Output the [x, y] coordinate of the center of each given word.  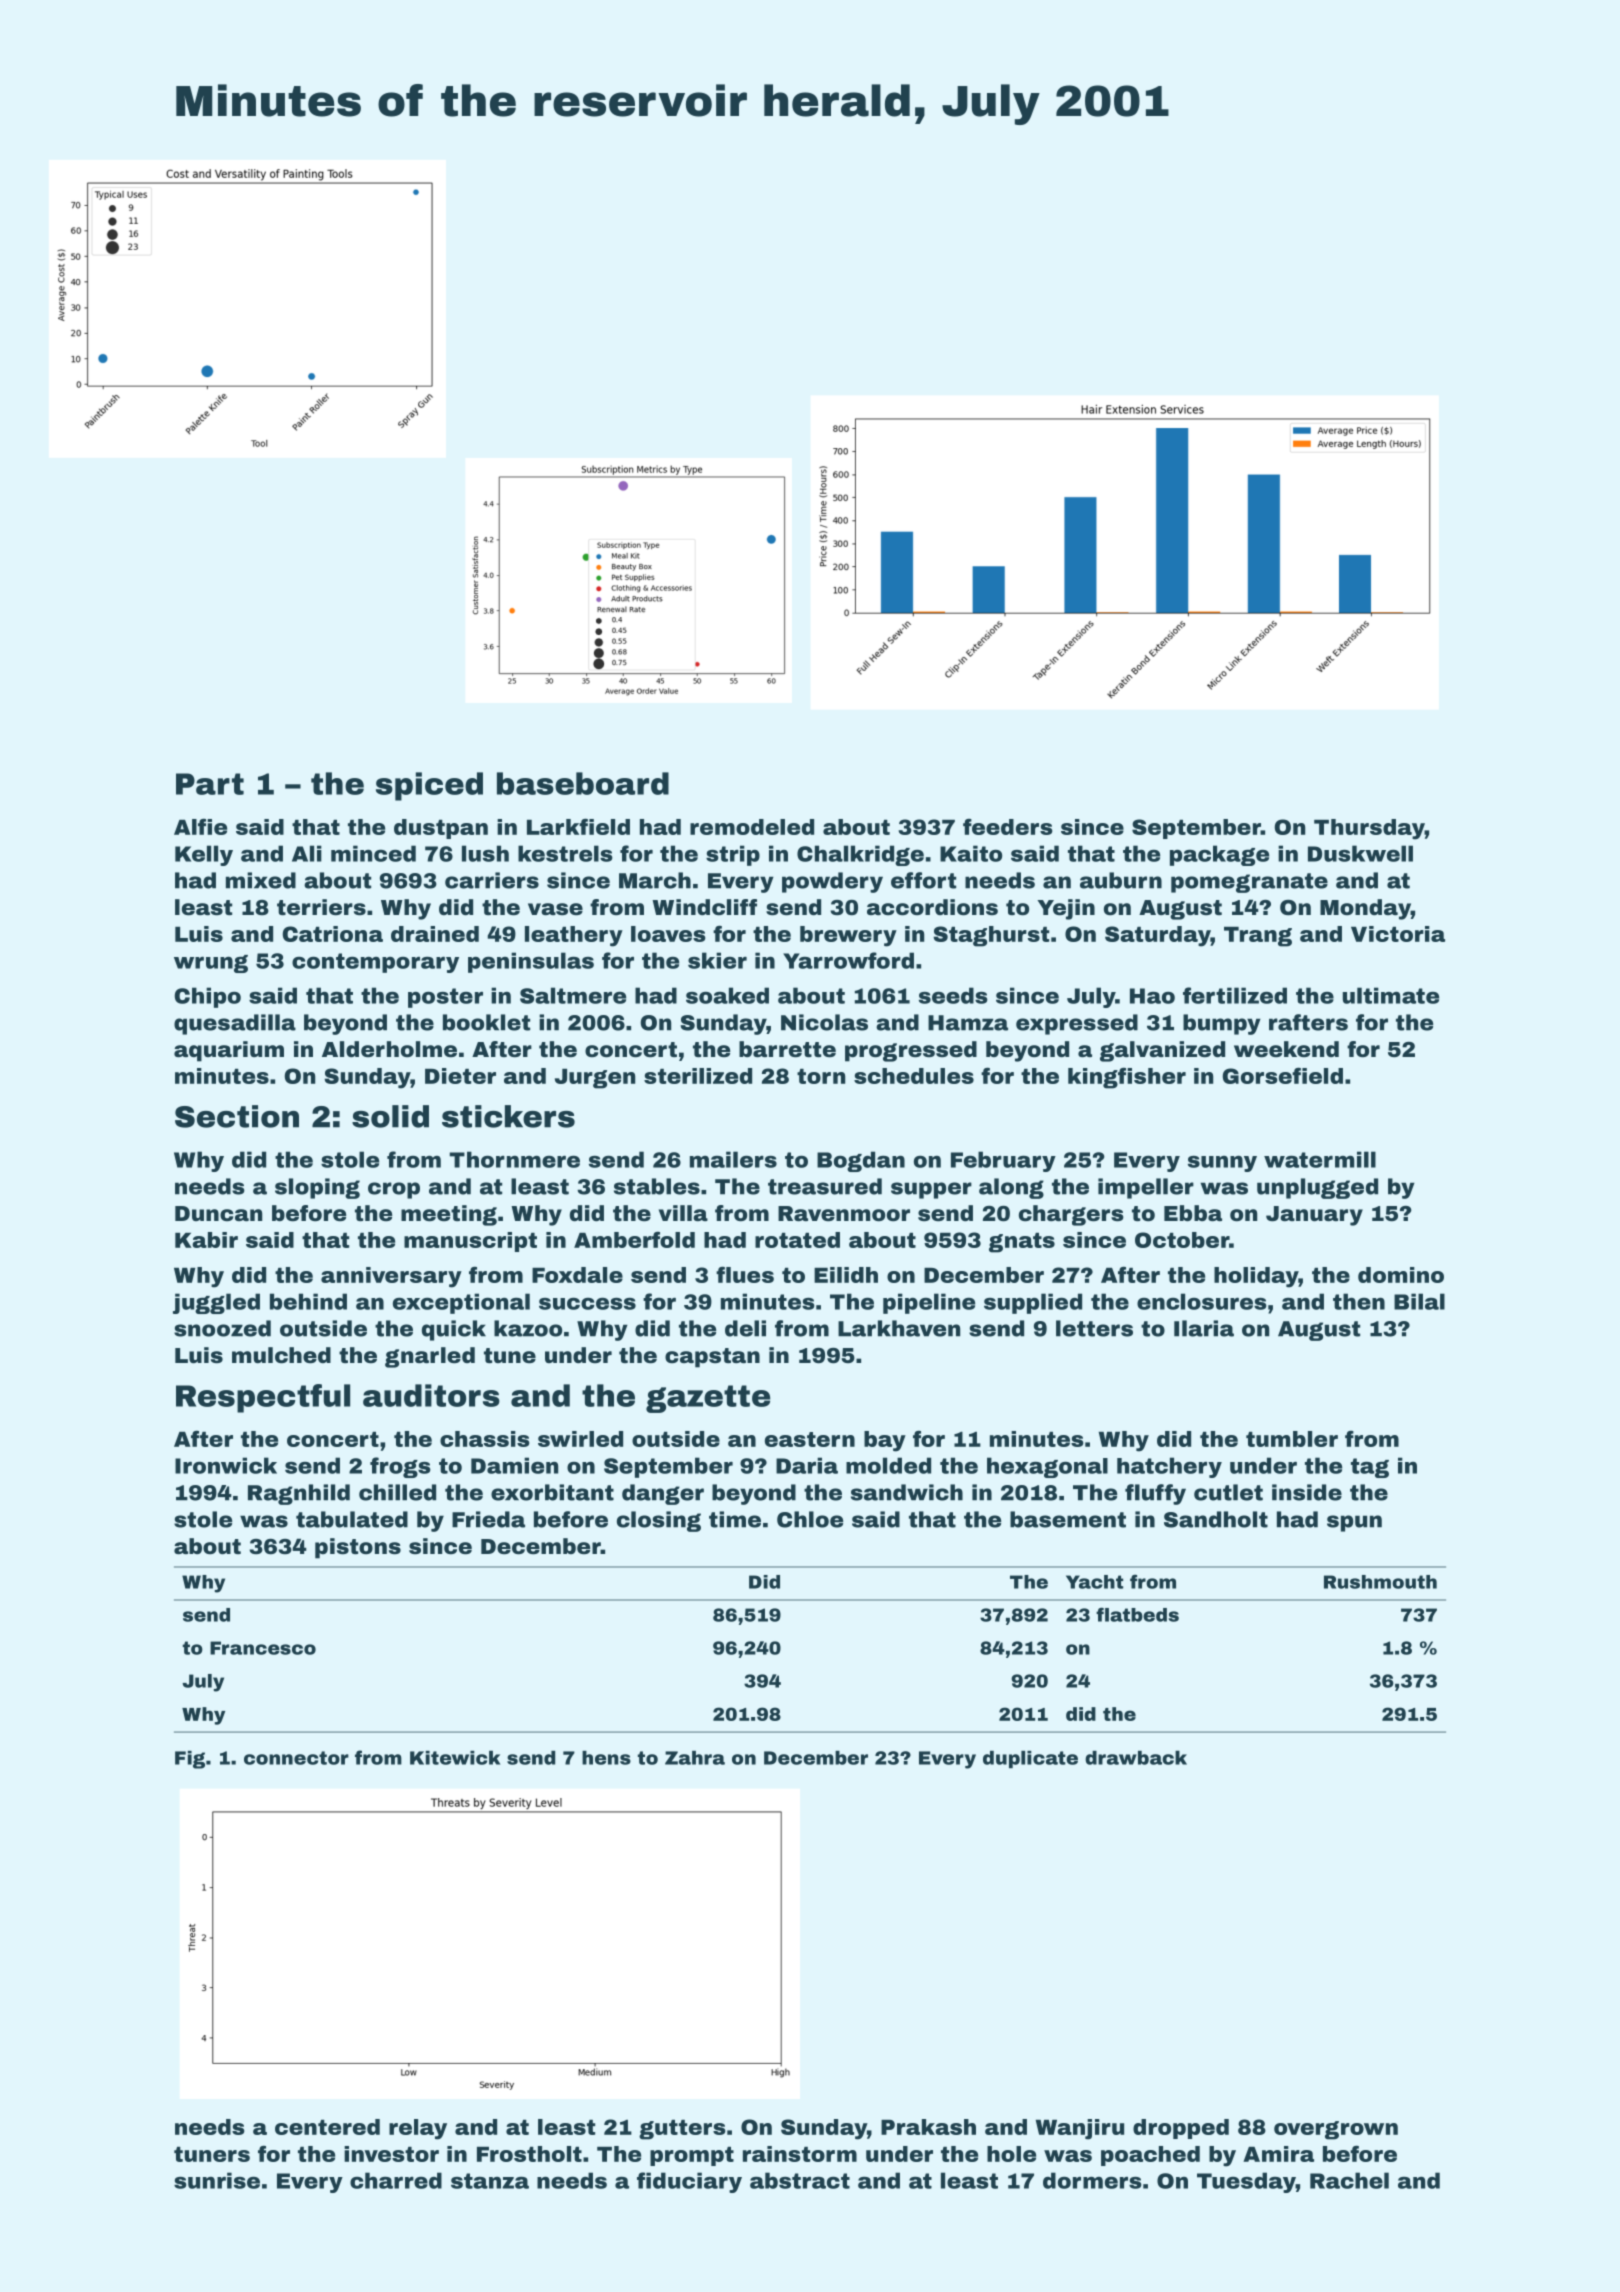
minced [373, 853]
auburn [1121, 880]
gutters [682, 2130]
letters [1094, 1328]
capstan [712, 1358]
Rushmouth [1380, 1582]
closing [659, 1521]
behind [308, 1301]
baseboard [583, 783]
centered [327, 2127]
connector [296, 1758]
